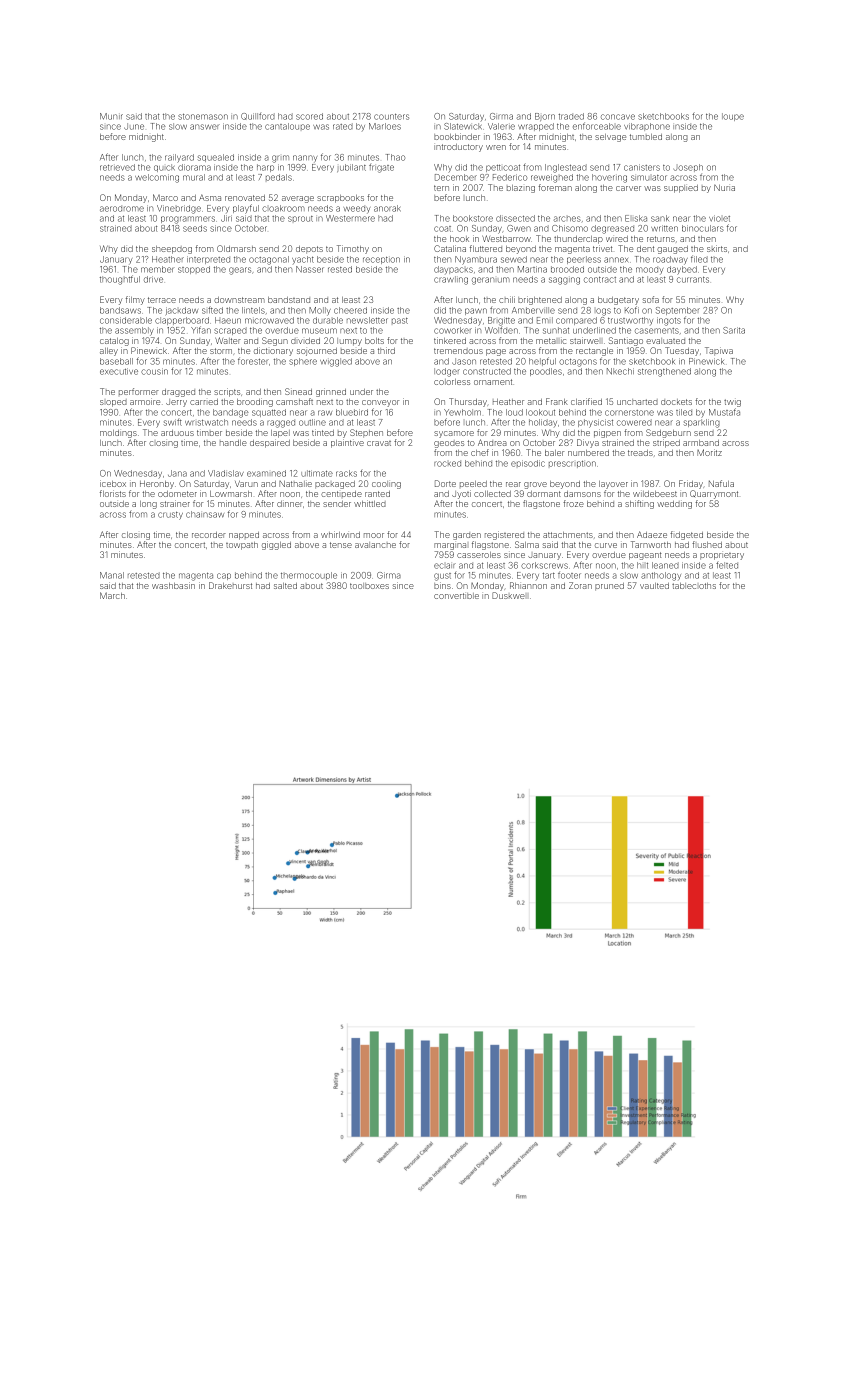 The height and width of the screenshot is (1400, 849). I want to click on sphere, so click(303, 362).
